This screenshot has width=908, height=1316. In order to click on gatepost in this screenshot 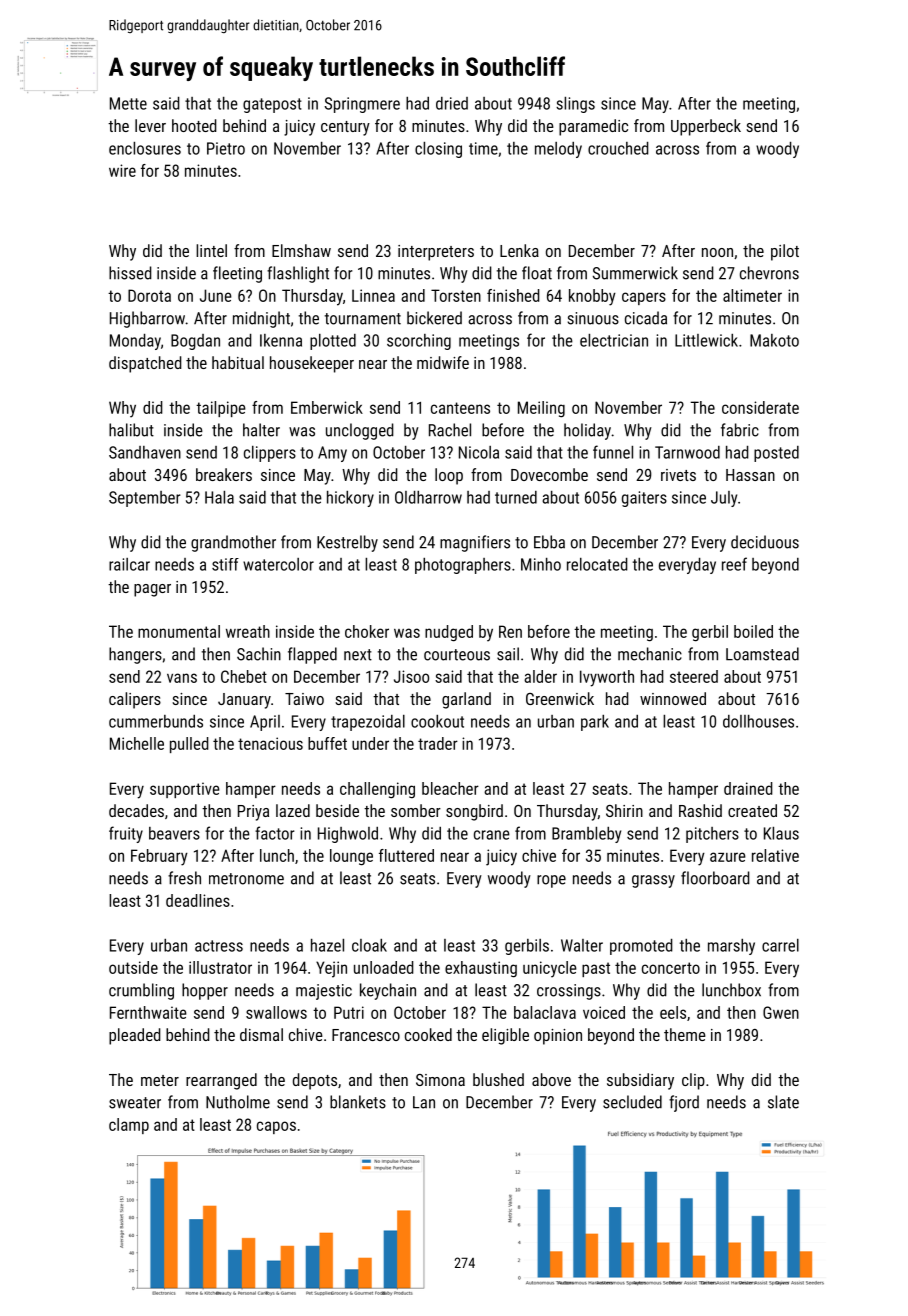, I will do `click(272, 105)`.
